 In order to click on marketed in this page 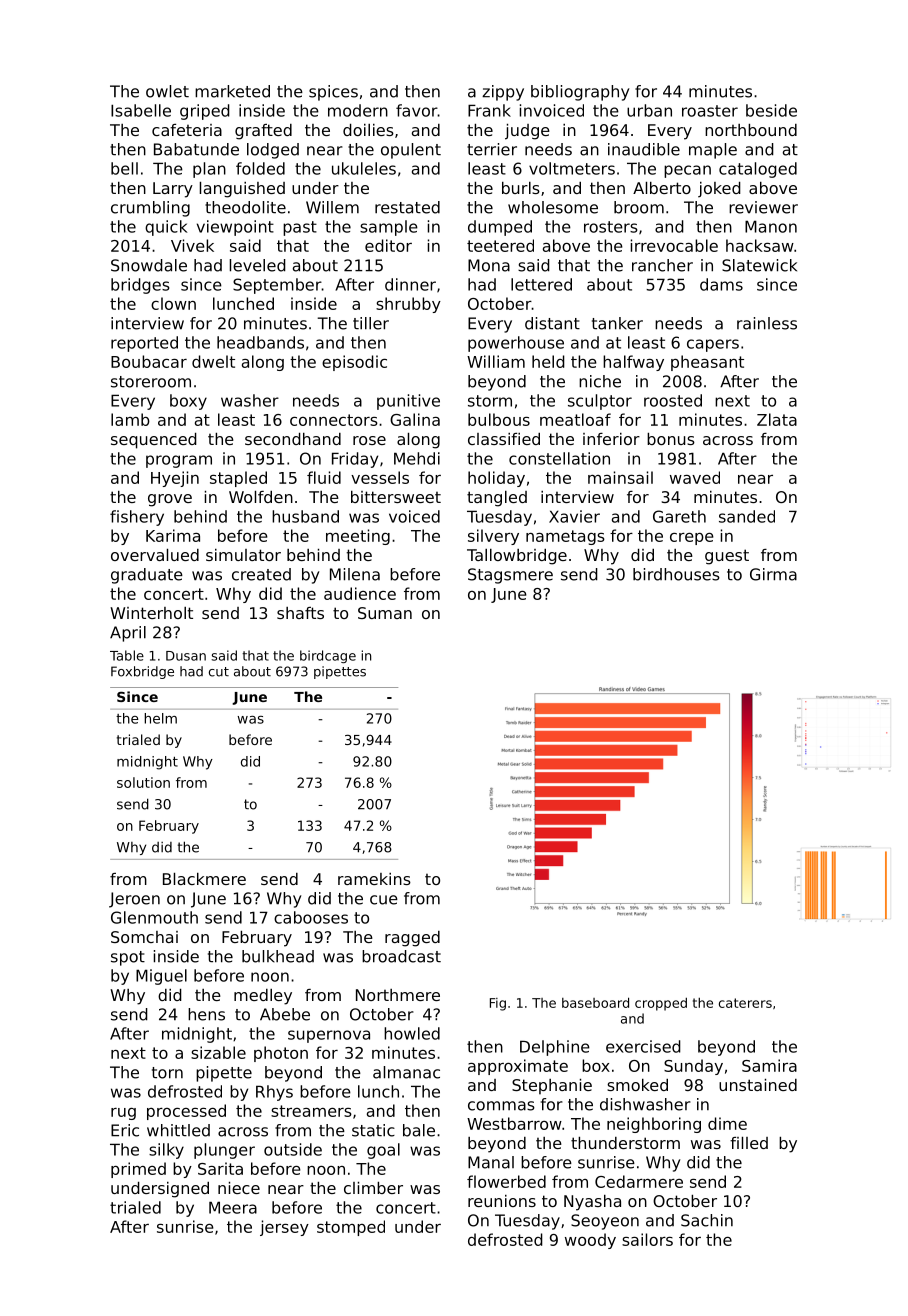, I will do `click(232, 91)`.
